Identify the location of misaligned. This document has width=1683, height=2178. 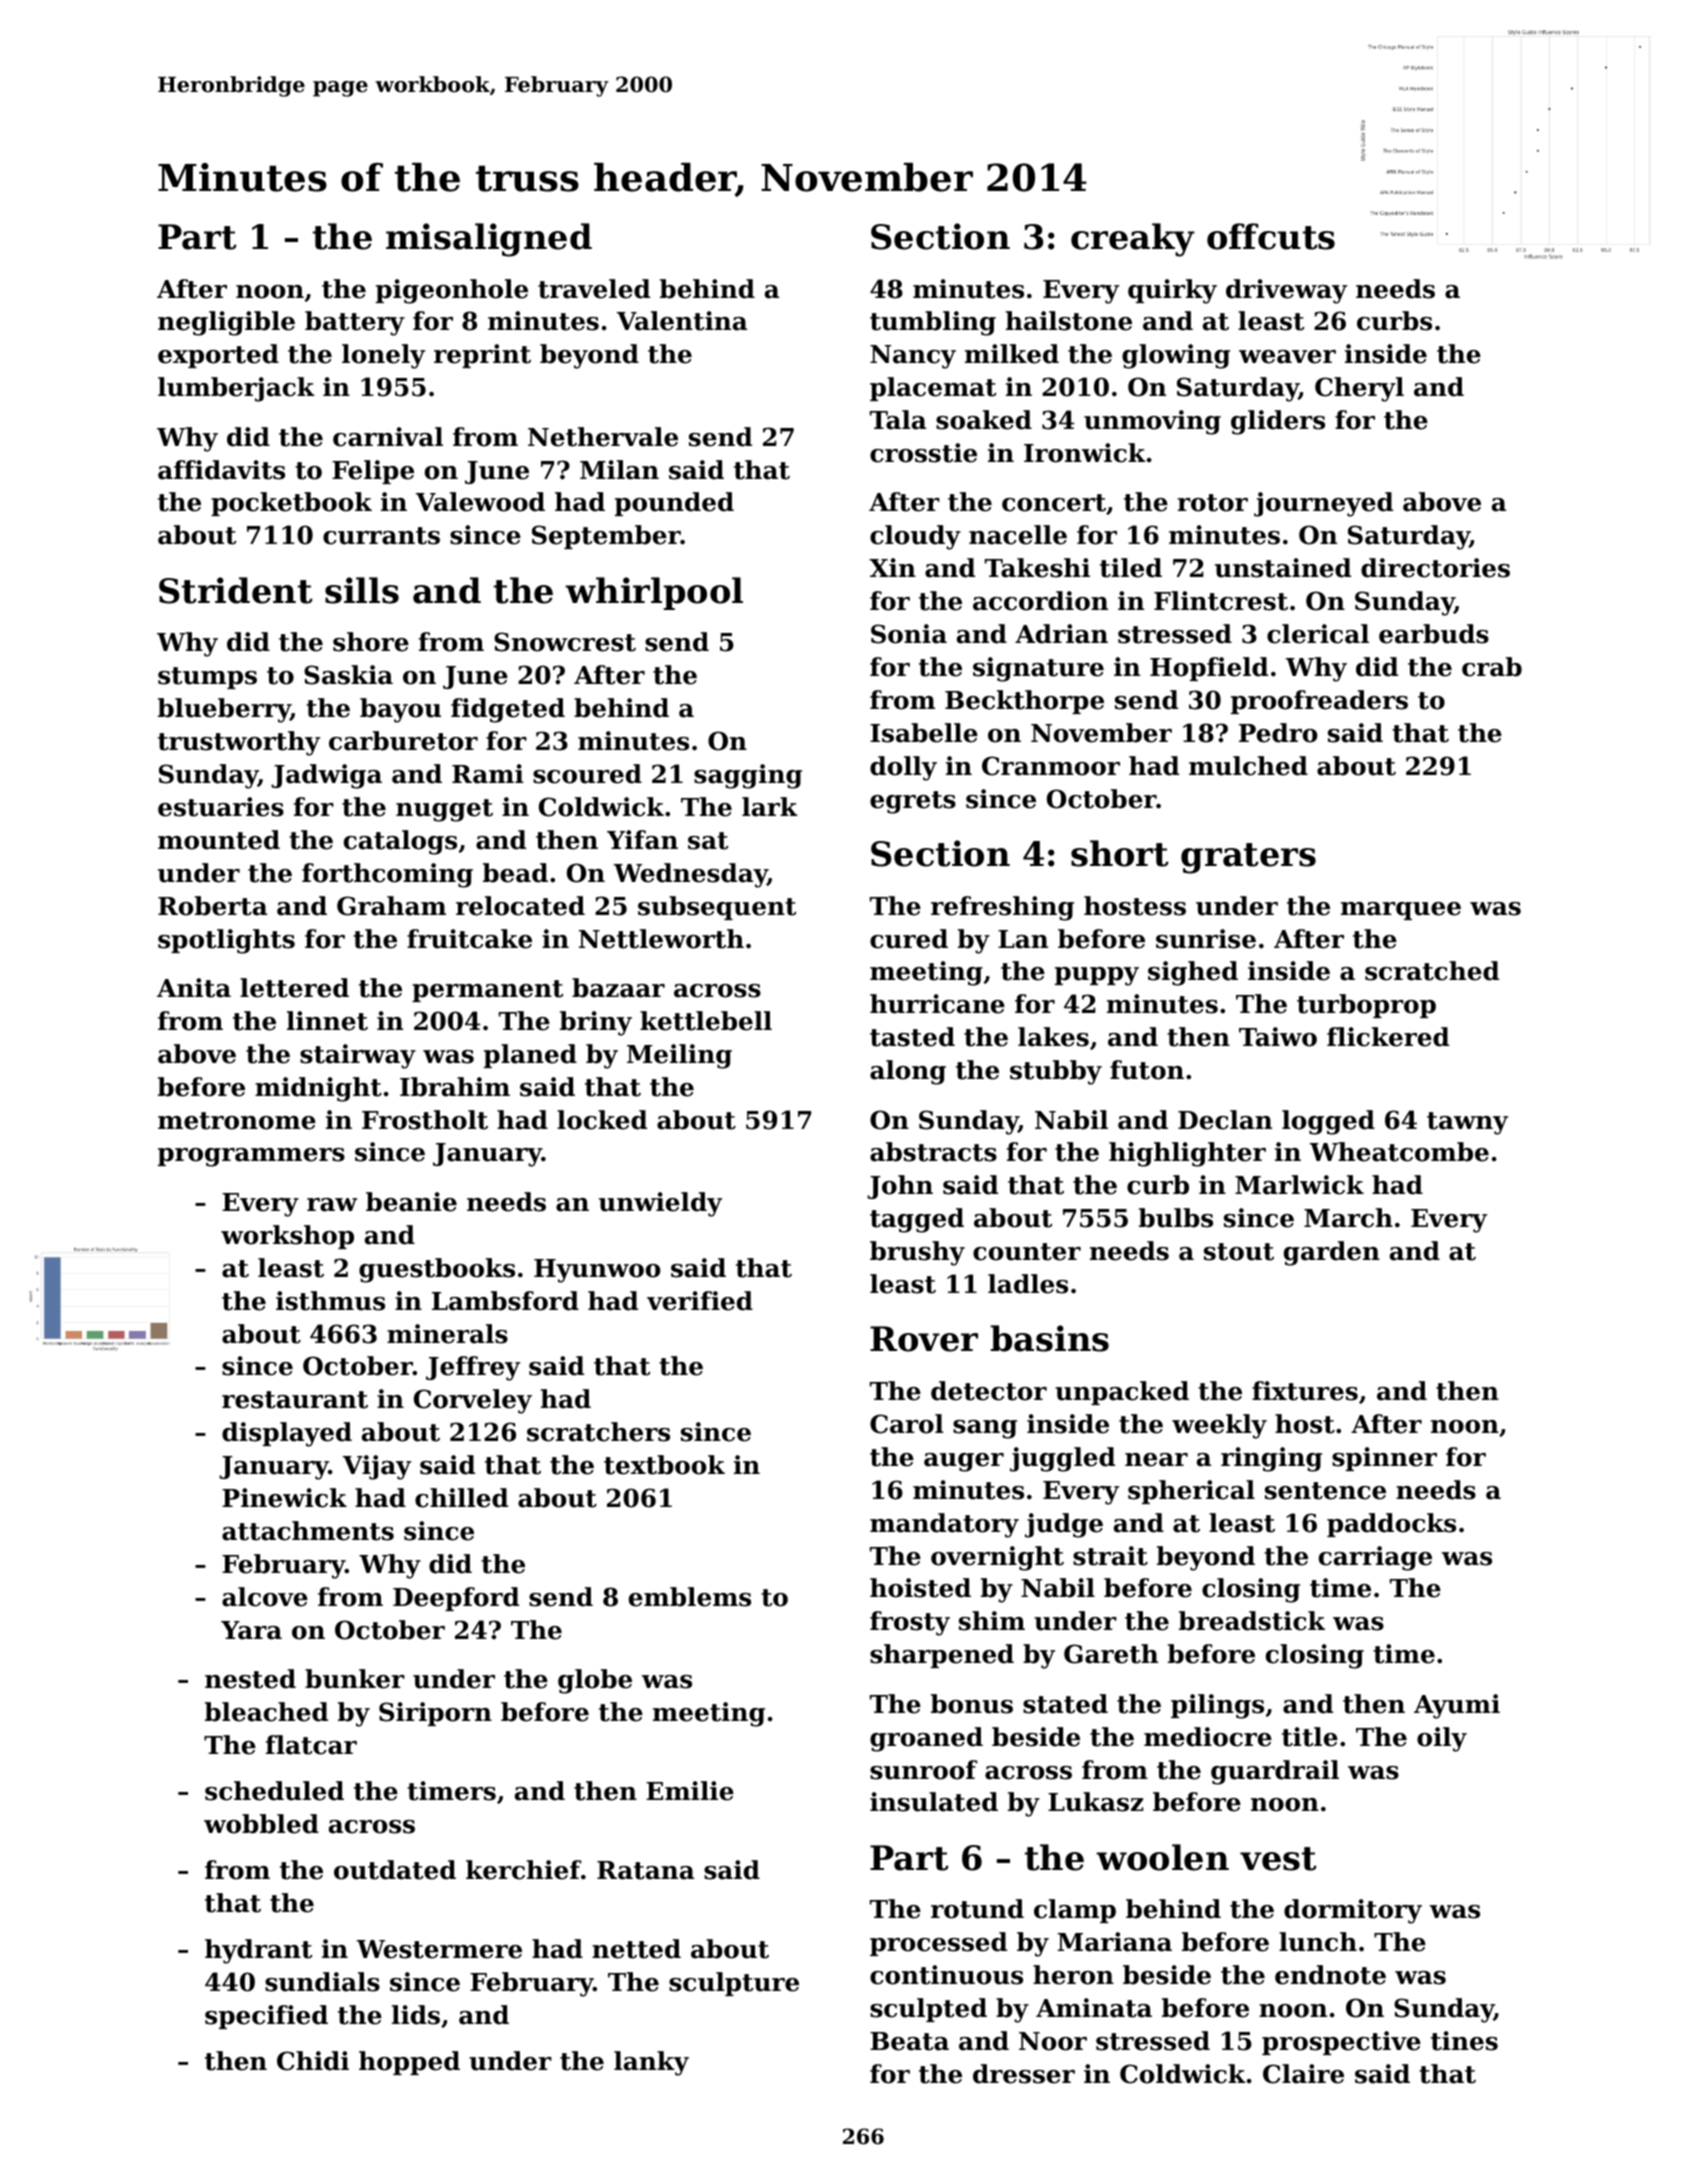
(489, 240).
